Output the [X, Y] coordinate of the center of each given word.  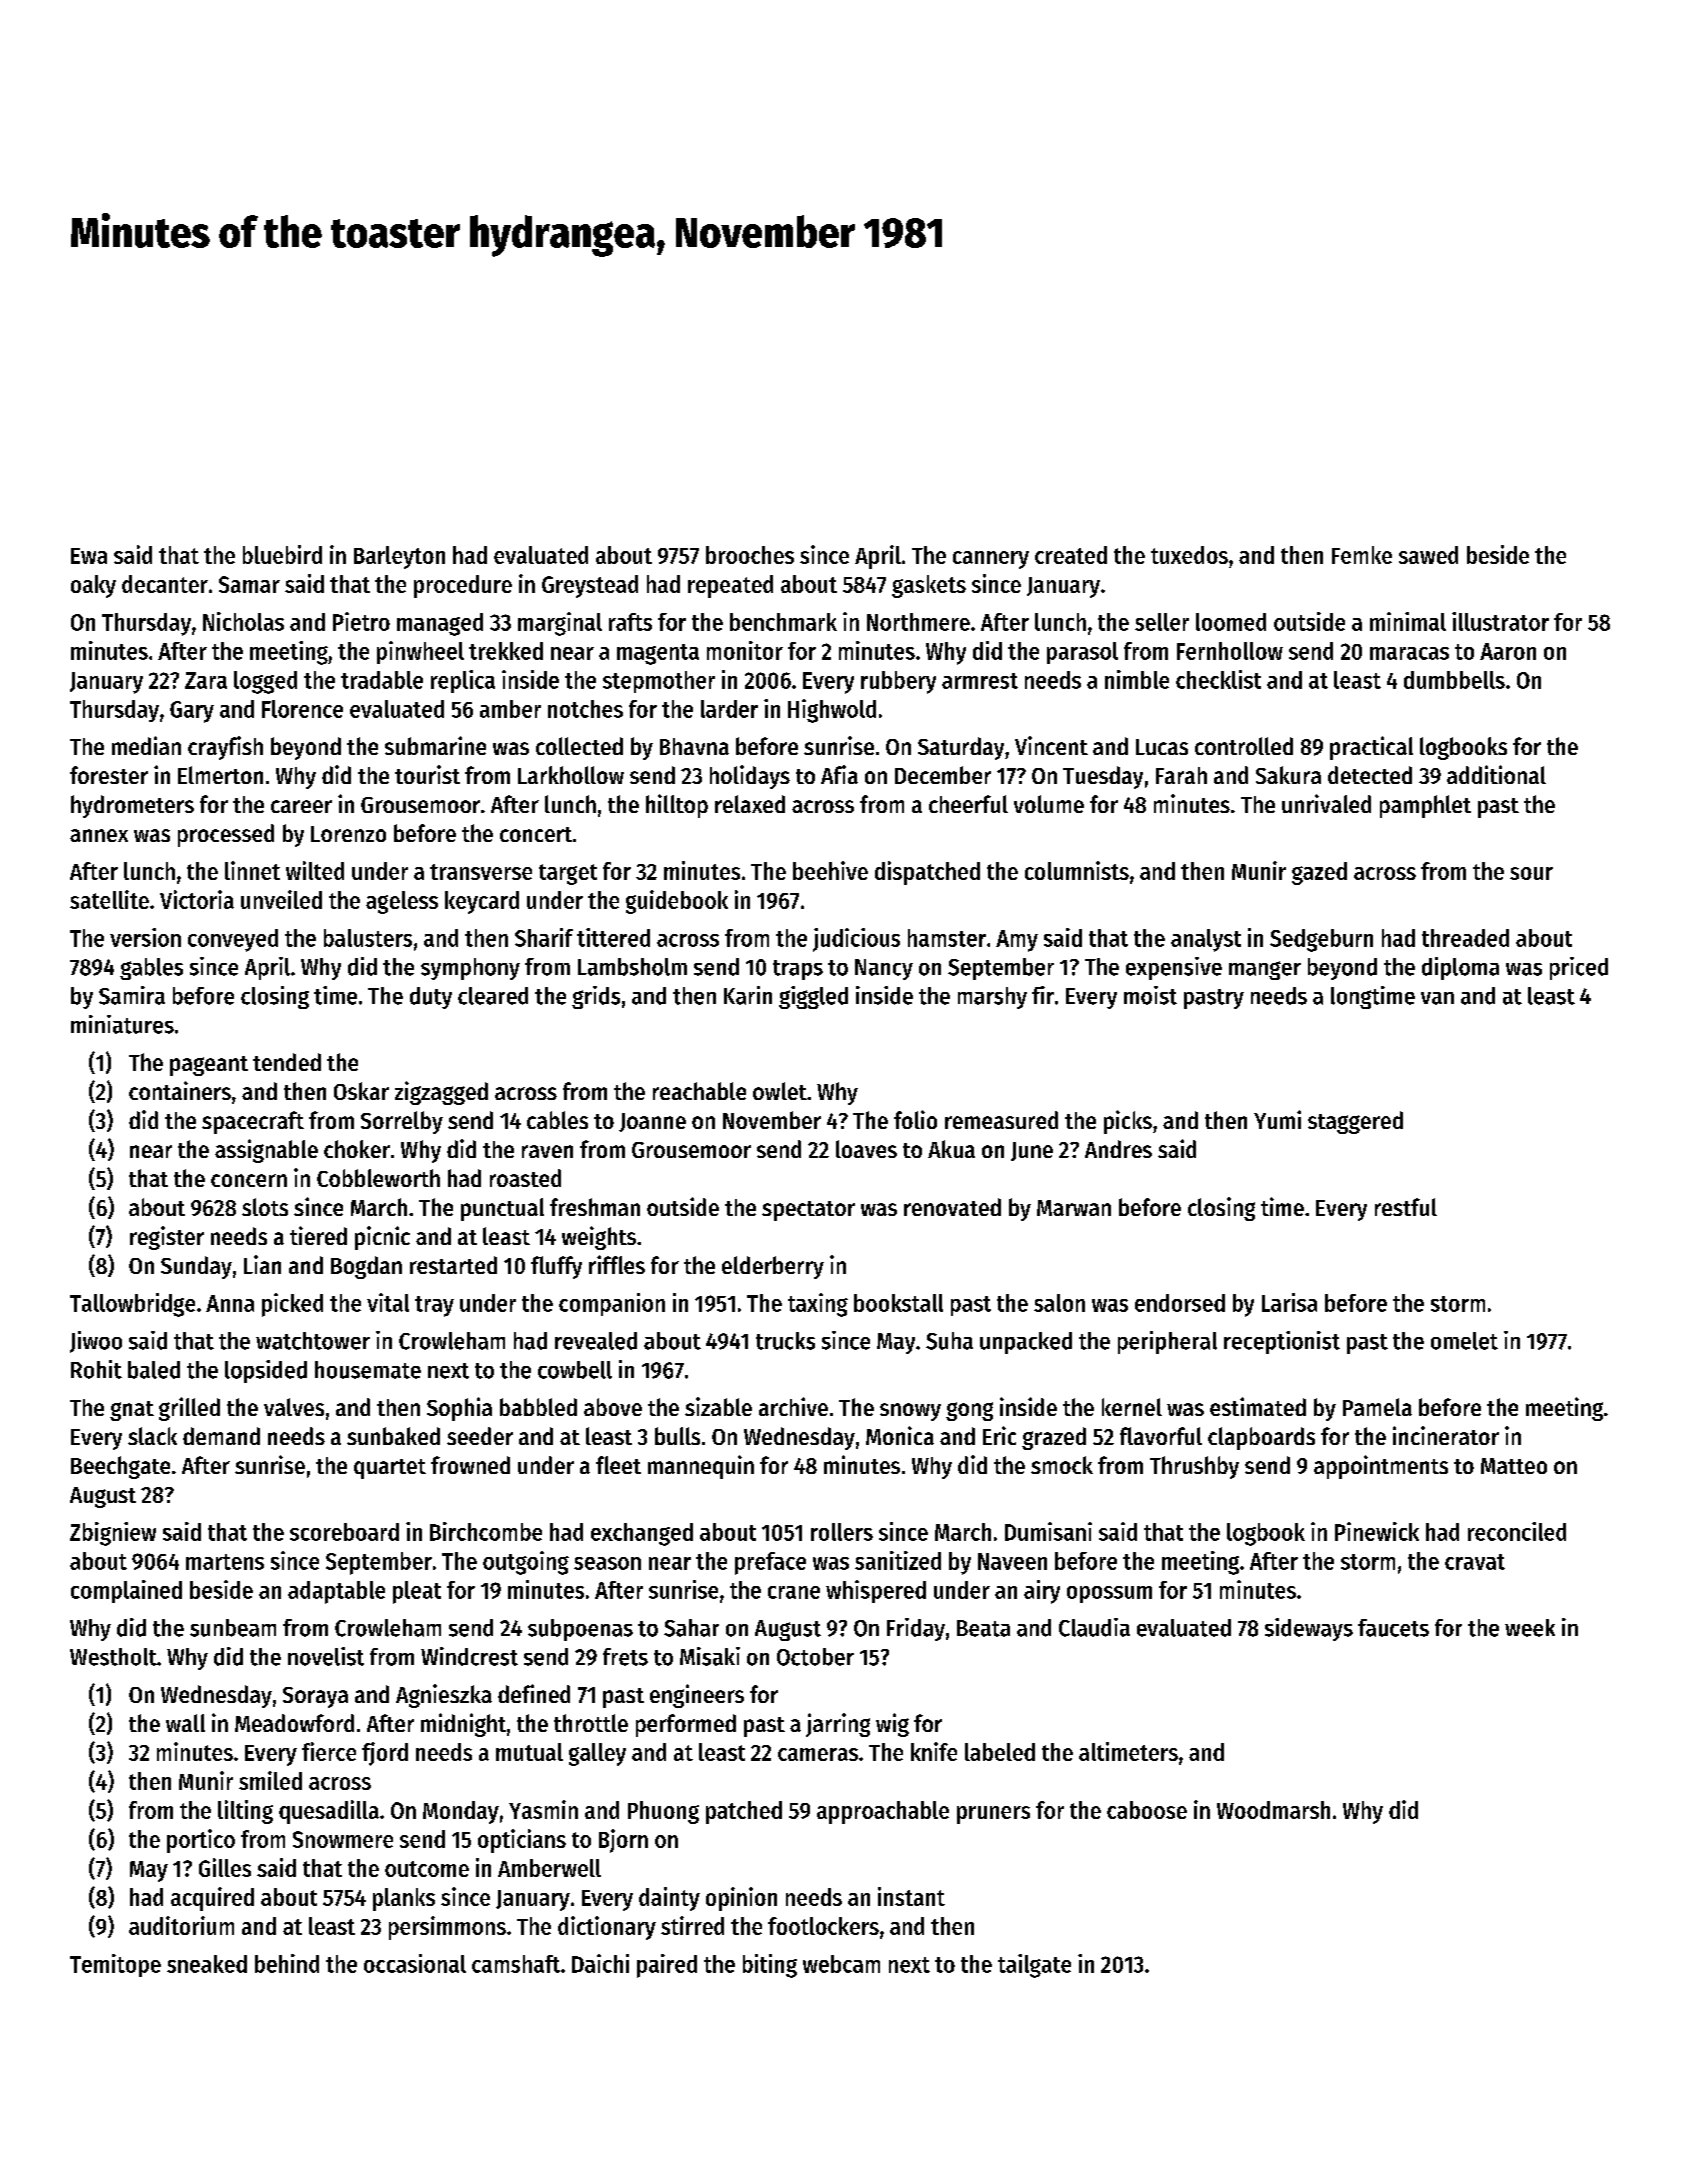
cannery [991, 560]
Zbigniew [113, 1534]
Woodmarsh [1273, 1810]
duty [431, 998]
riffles [617, 1264]
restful [1406, 1207]
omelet [1464, 1341]
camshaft [516, 1964]
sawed [1428, 555]
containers [180, 1090]
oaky [93, 586]
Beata [983, 1628]
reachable [699, 1091]
